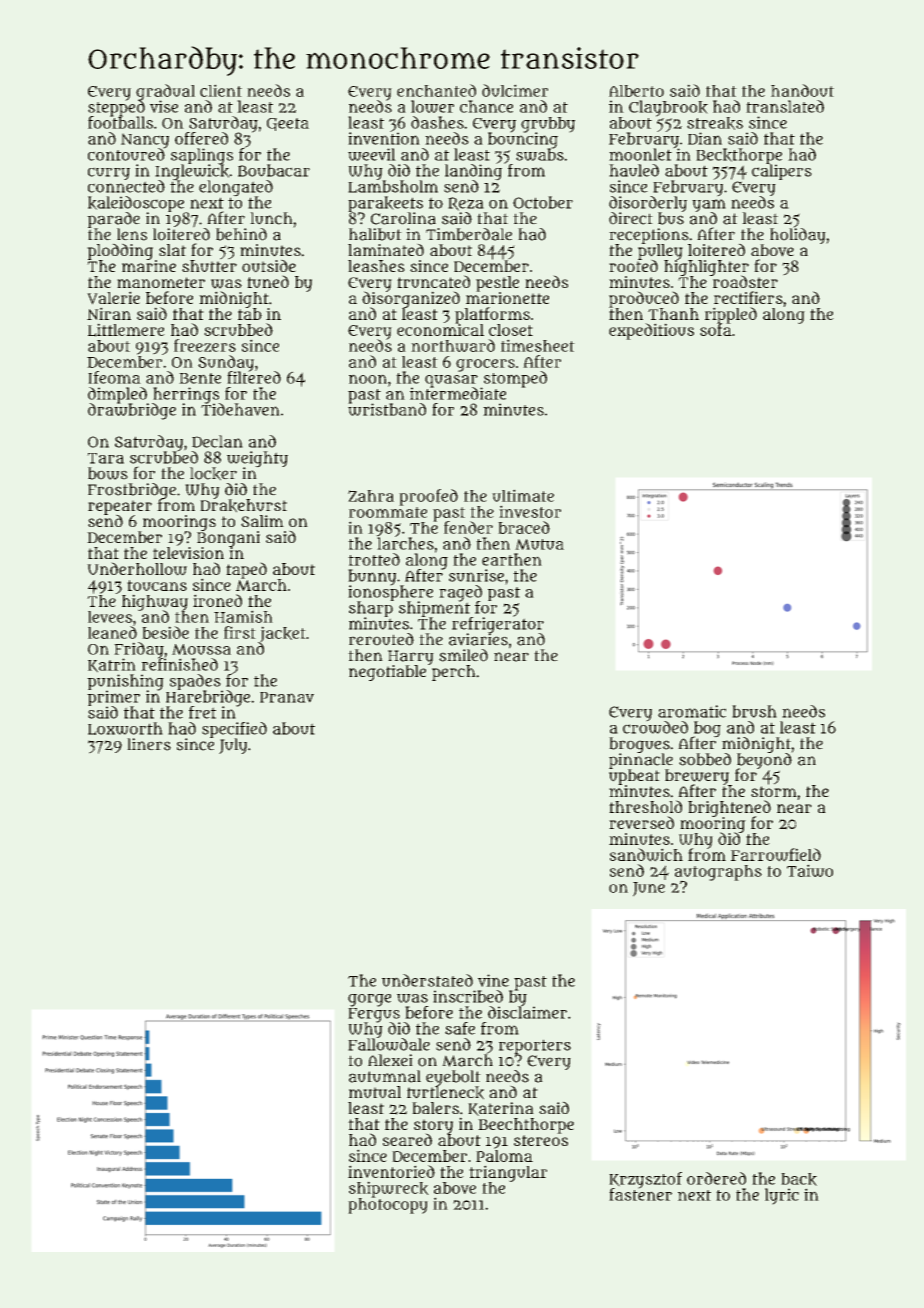  Describe the element at coordinates (716, 329) in the page. I see `sofa` at that location.
